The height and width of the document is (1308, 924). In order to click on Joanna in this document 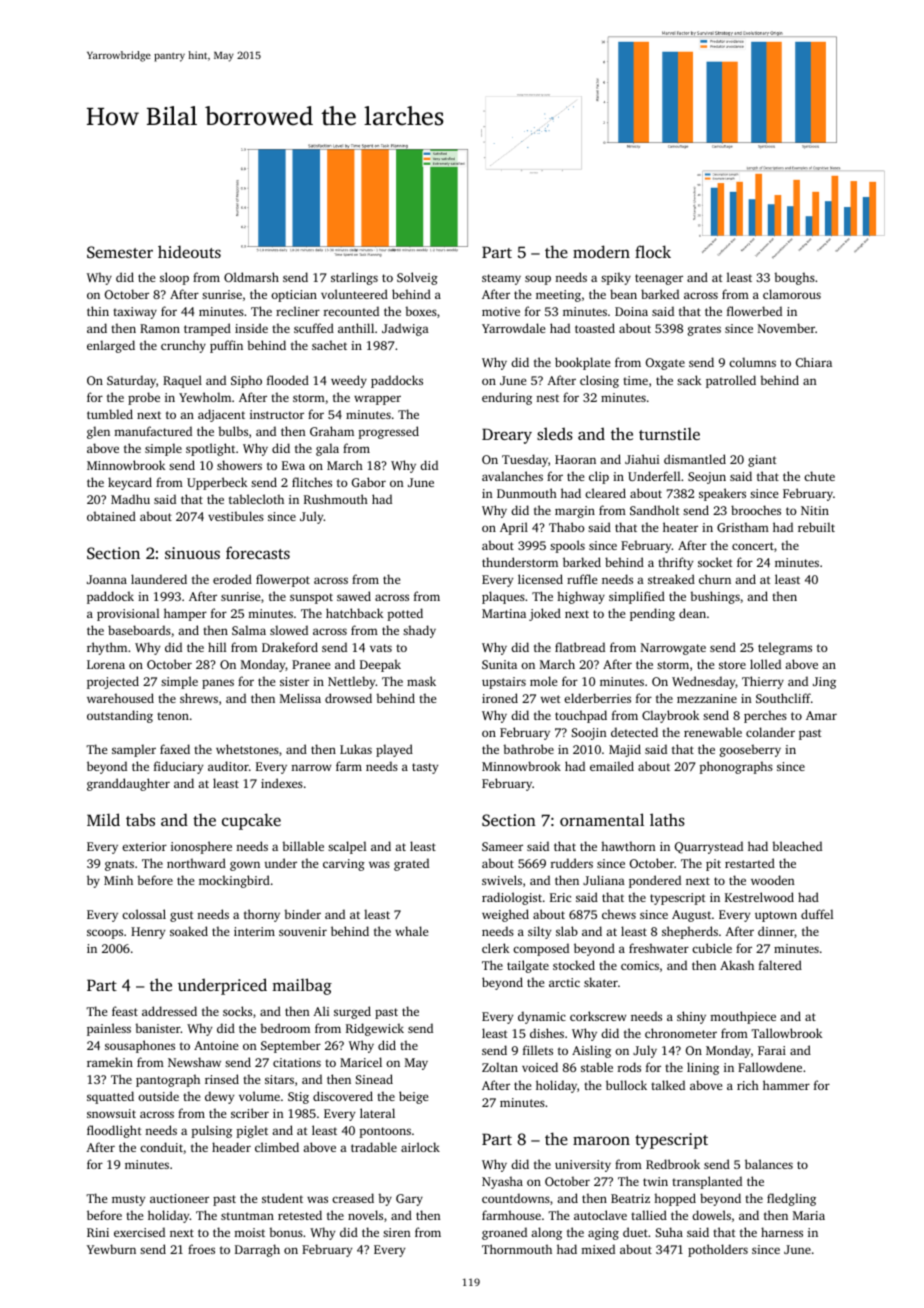, I will do `click(107, 579)`.
